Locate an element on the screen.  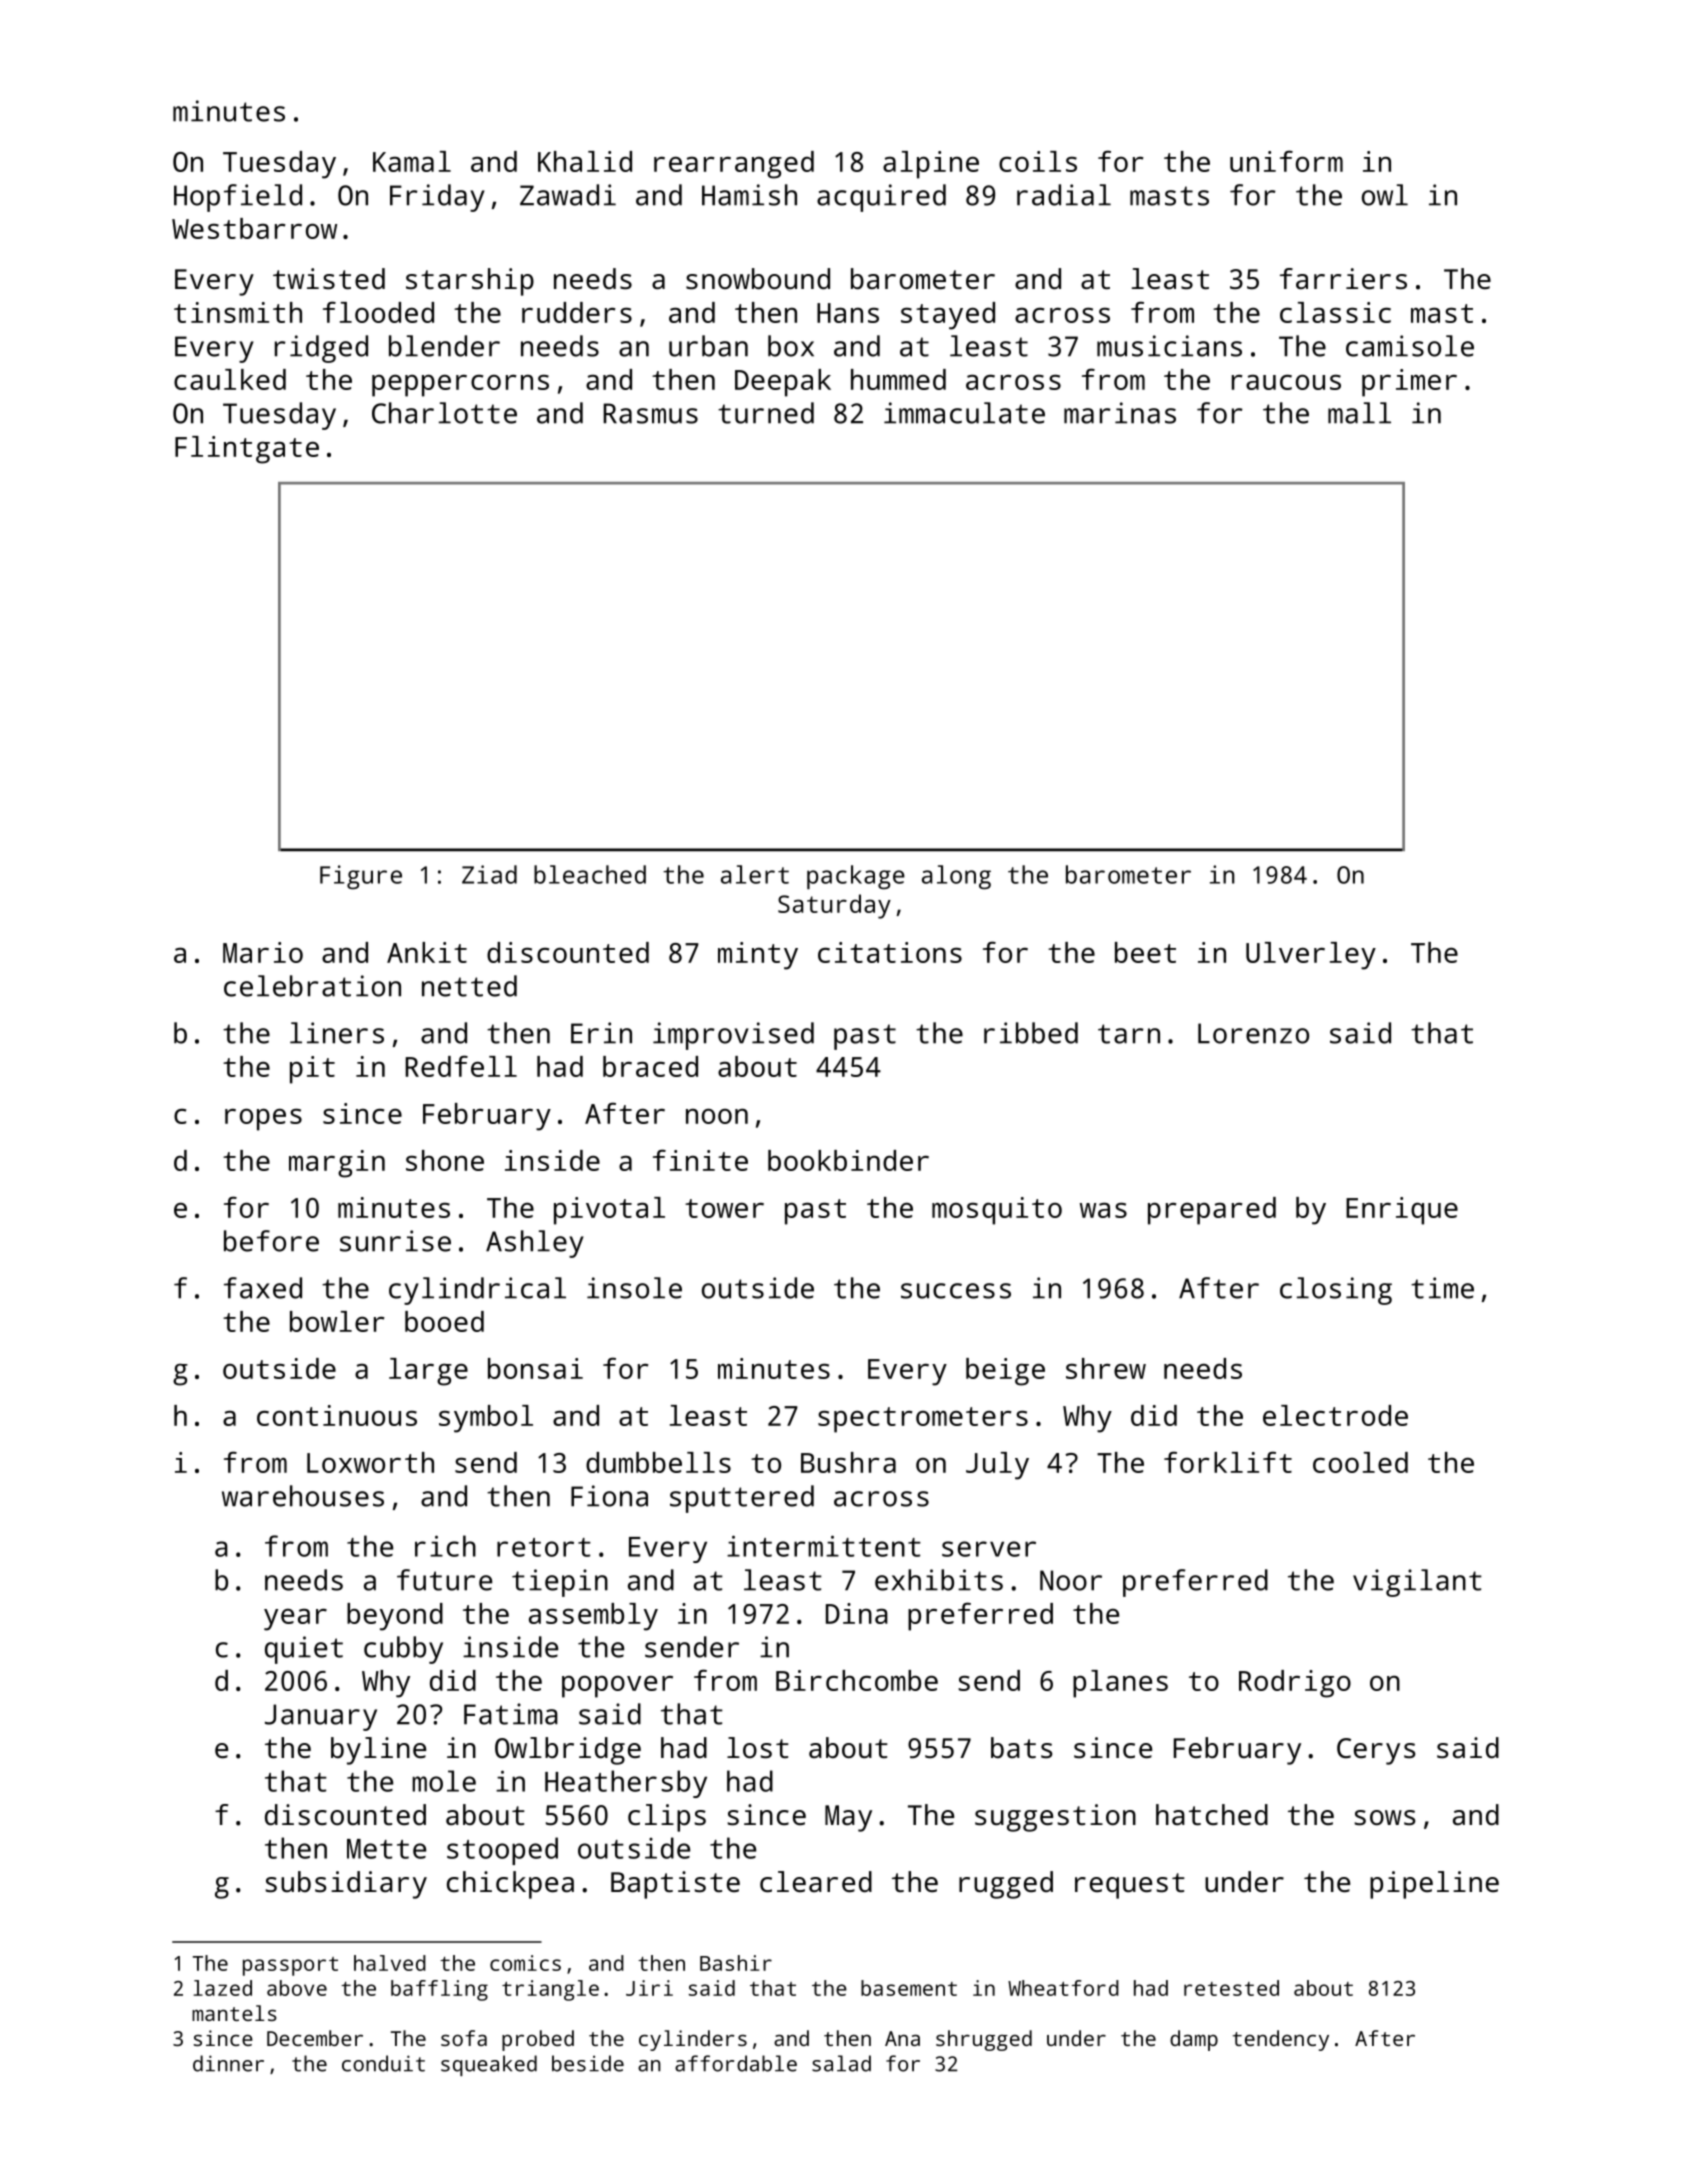
Ziad is located at coordinates (489, 874).
